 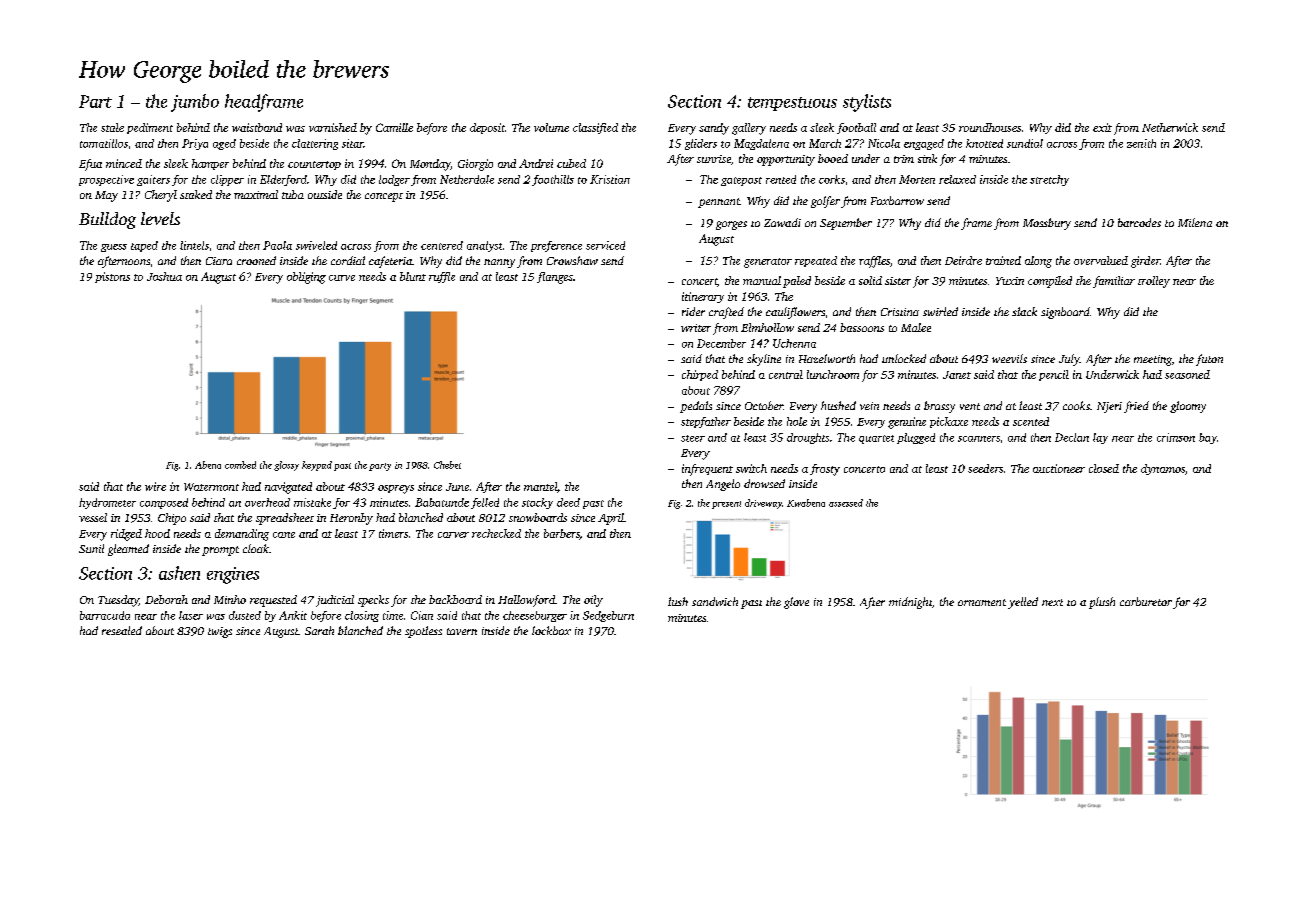 What do you see at coordinates (553, 180) in the image?
I see `foothills` at bounding box center [553, 180].
